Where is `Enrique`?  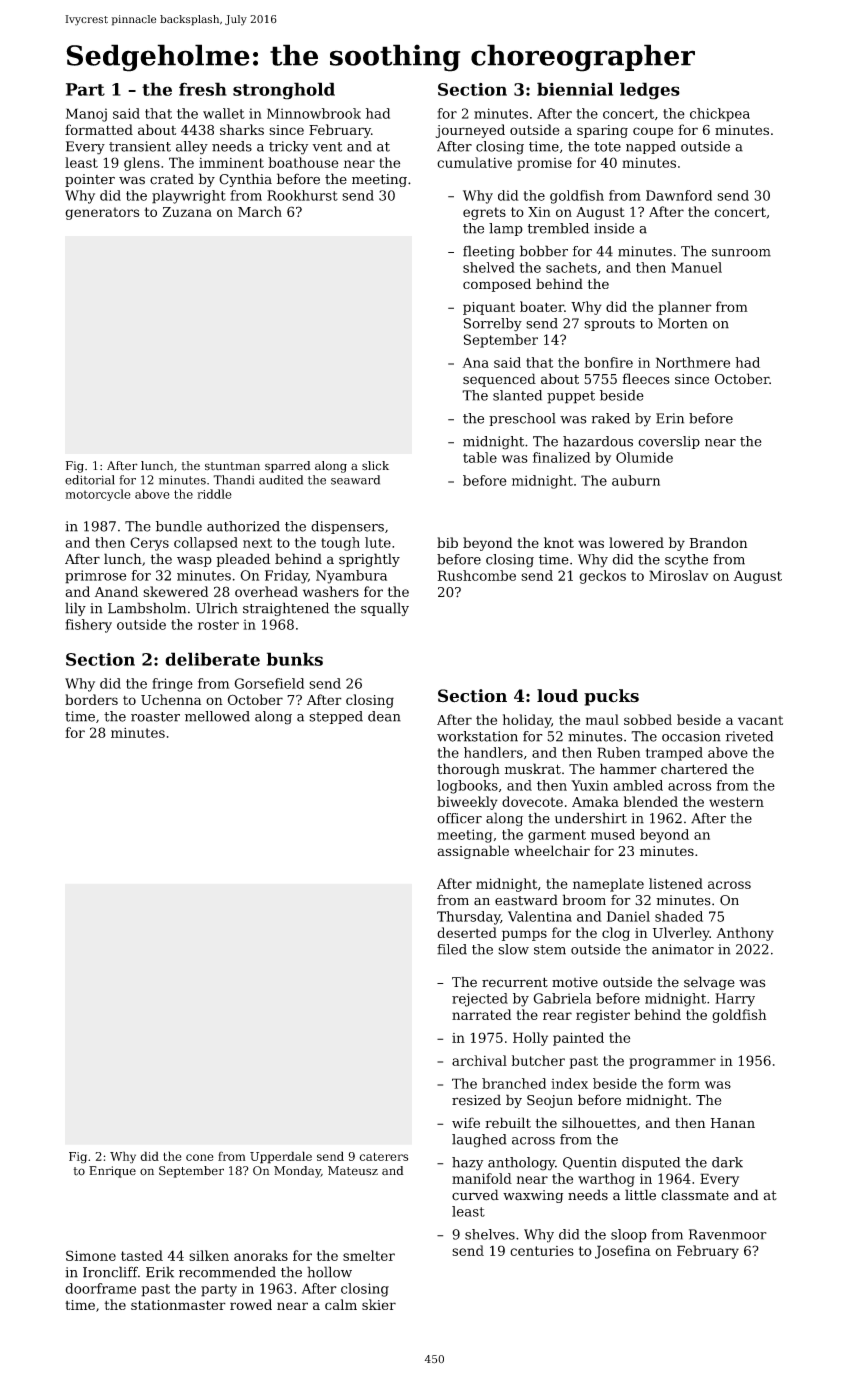
Enrique is located at coordinates (112, 1172).
